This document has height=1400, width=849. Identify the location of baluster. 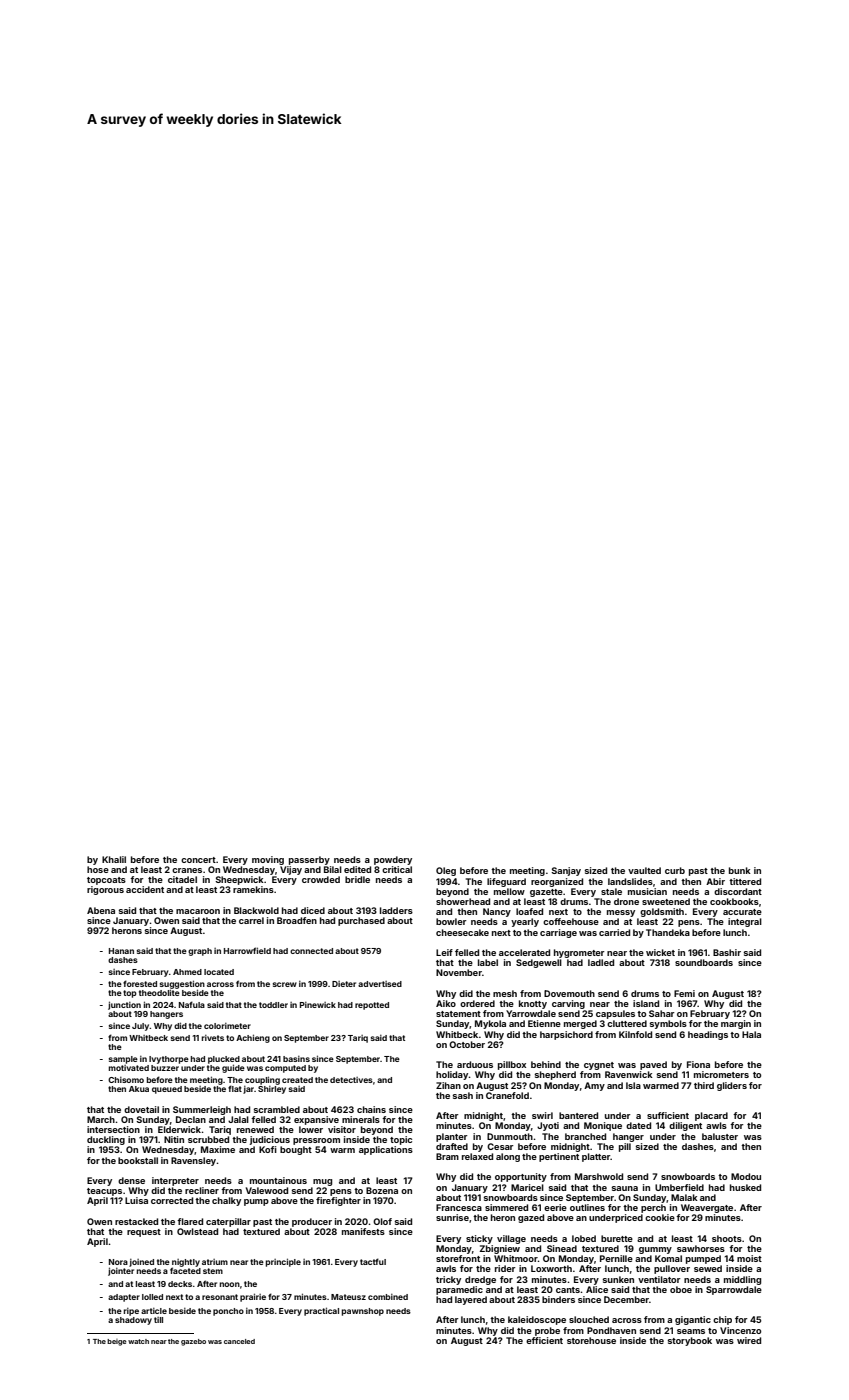
(720, 1136).
